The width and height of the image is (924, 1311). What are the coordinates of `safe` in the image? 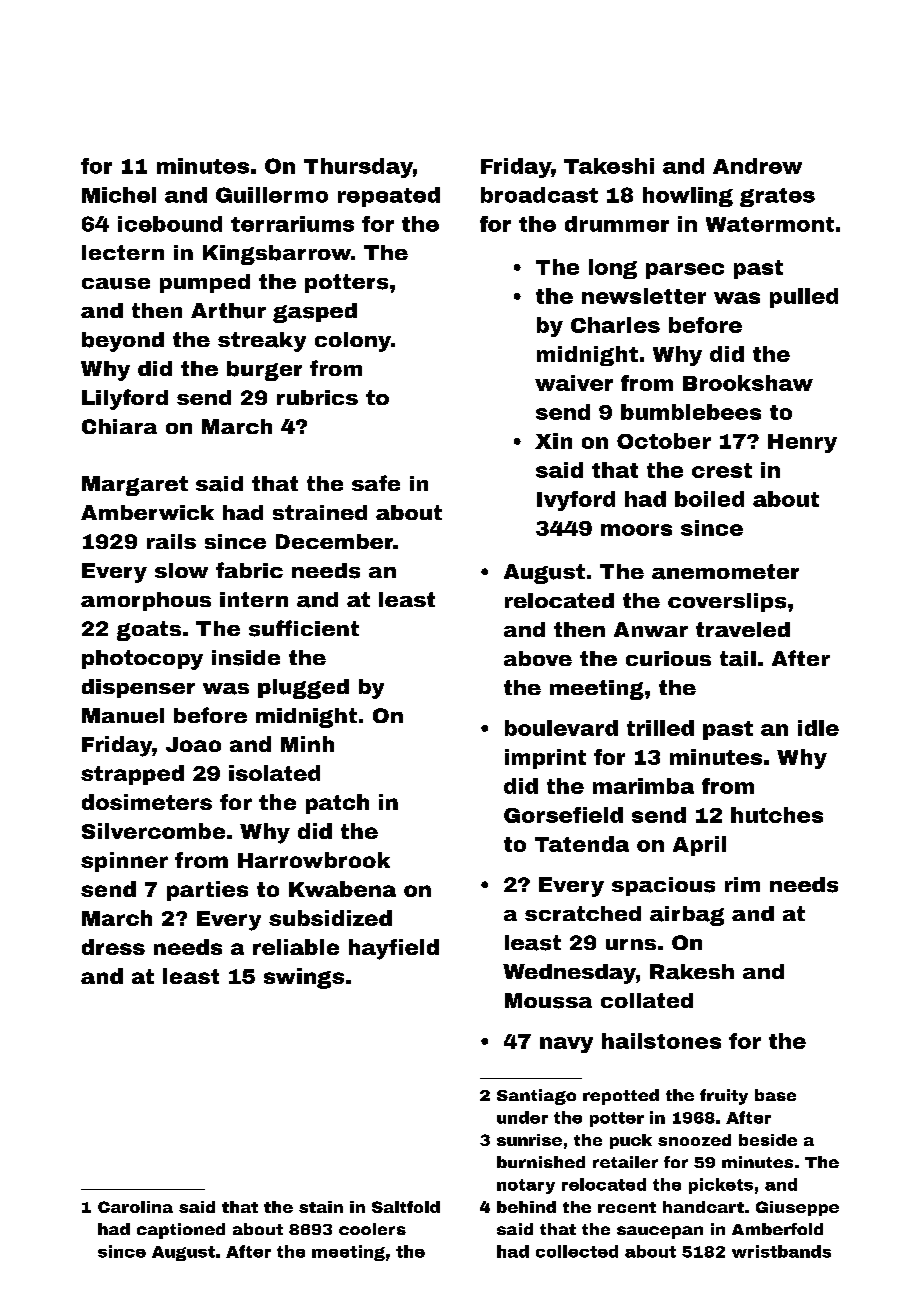 It's located at (376, 483).
